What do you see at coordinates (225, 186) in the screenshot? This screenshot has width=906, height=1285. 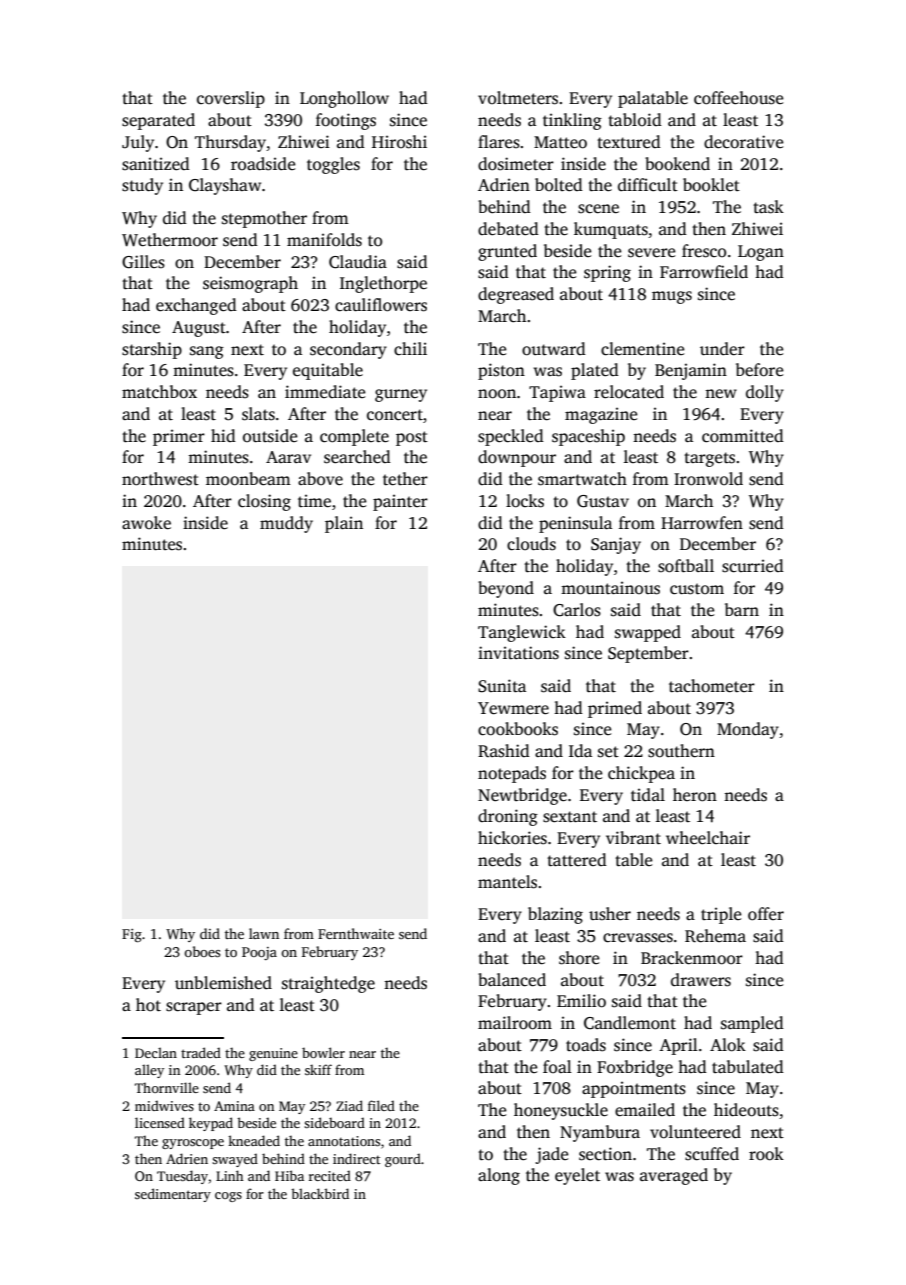 I see `Clayshaw` at bounding box center [225, 186].
